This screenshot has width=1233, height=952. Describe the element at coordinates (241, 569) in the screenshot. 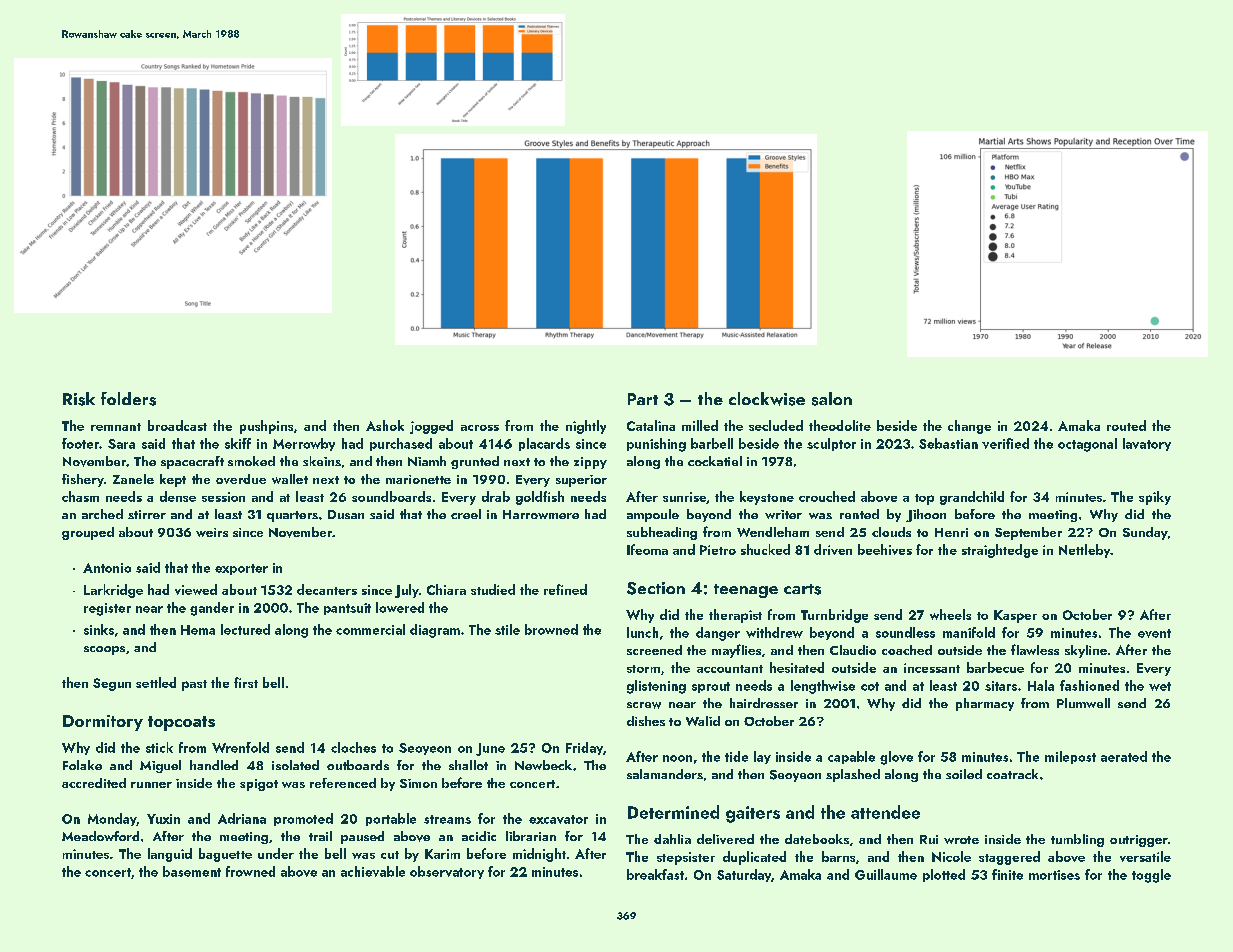

I see `exporter` at that location.
